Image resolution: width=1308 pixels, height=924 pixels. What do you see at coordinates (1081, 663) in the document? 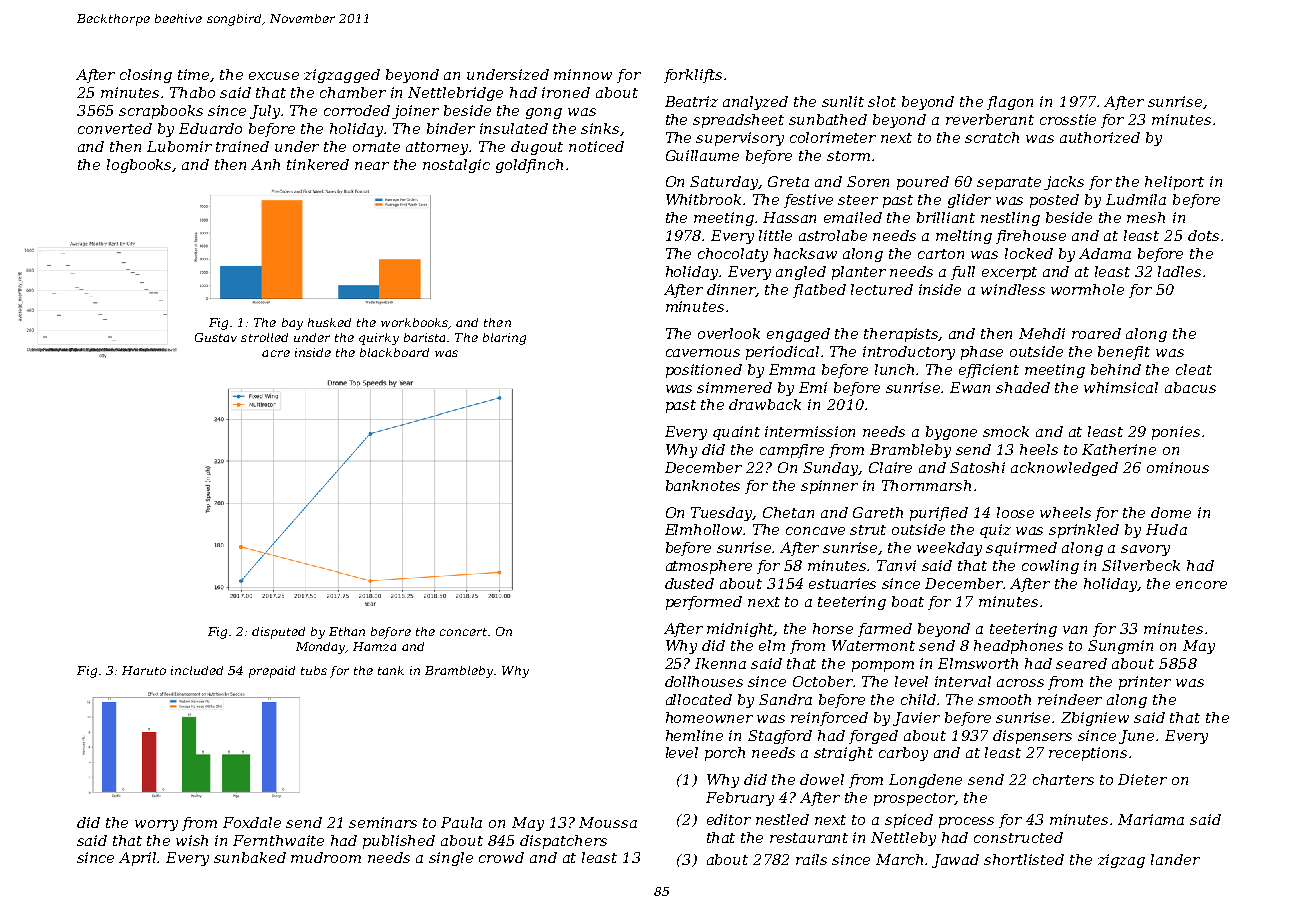
I see `seared` at bounding box center [1081, 663].
